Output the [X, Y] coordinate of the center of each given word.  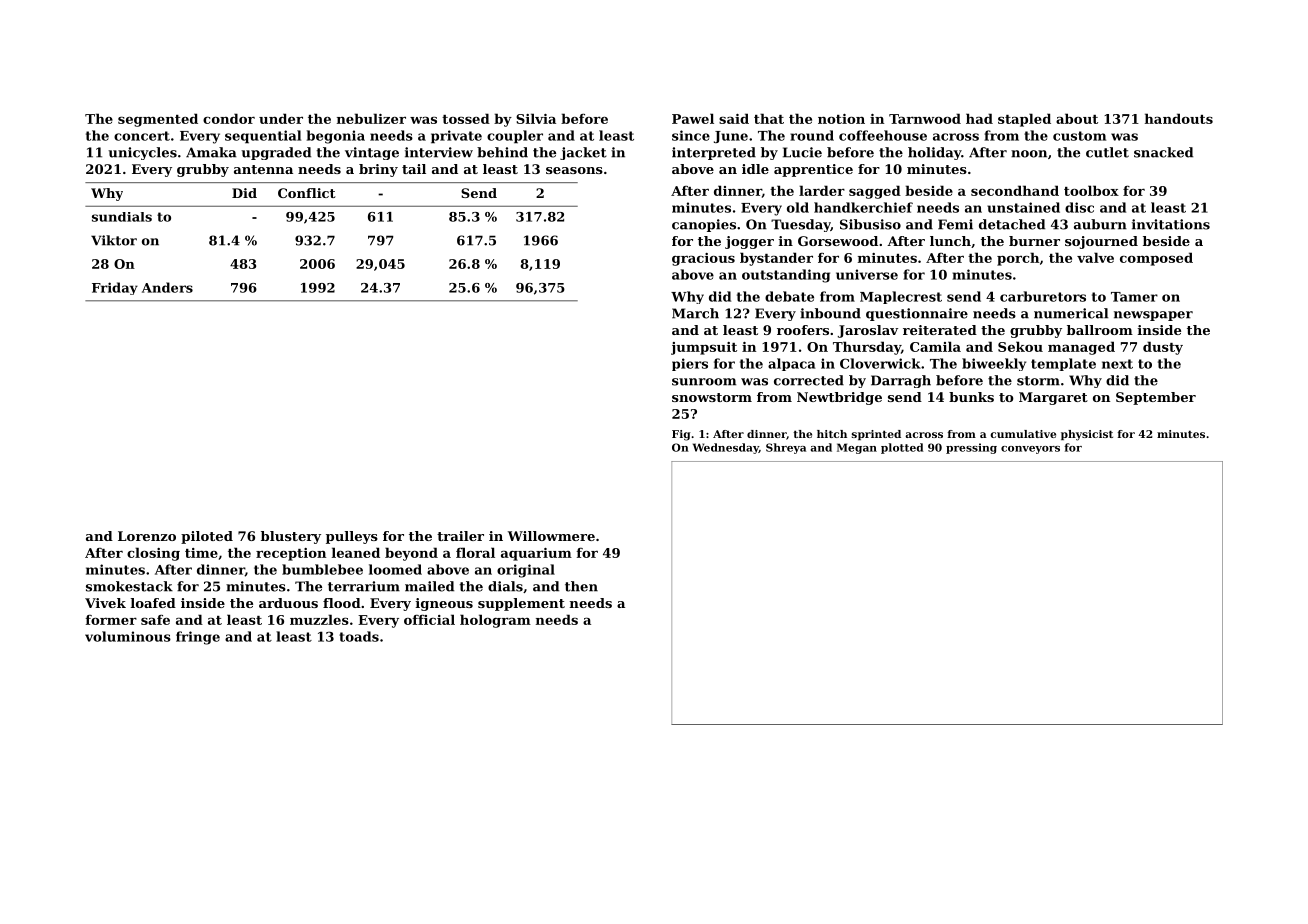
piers [690, 364]
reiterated [940, 330]
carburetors [1043, 296]
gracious [703, 259]
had [979, 118]
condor [229, 118]
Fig [681, 435]
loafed [153, 603]
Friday [115, 288]
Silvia [536, 118]
